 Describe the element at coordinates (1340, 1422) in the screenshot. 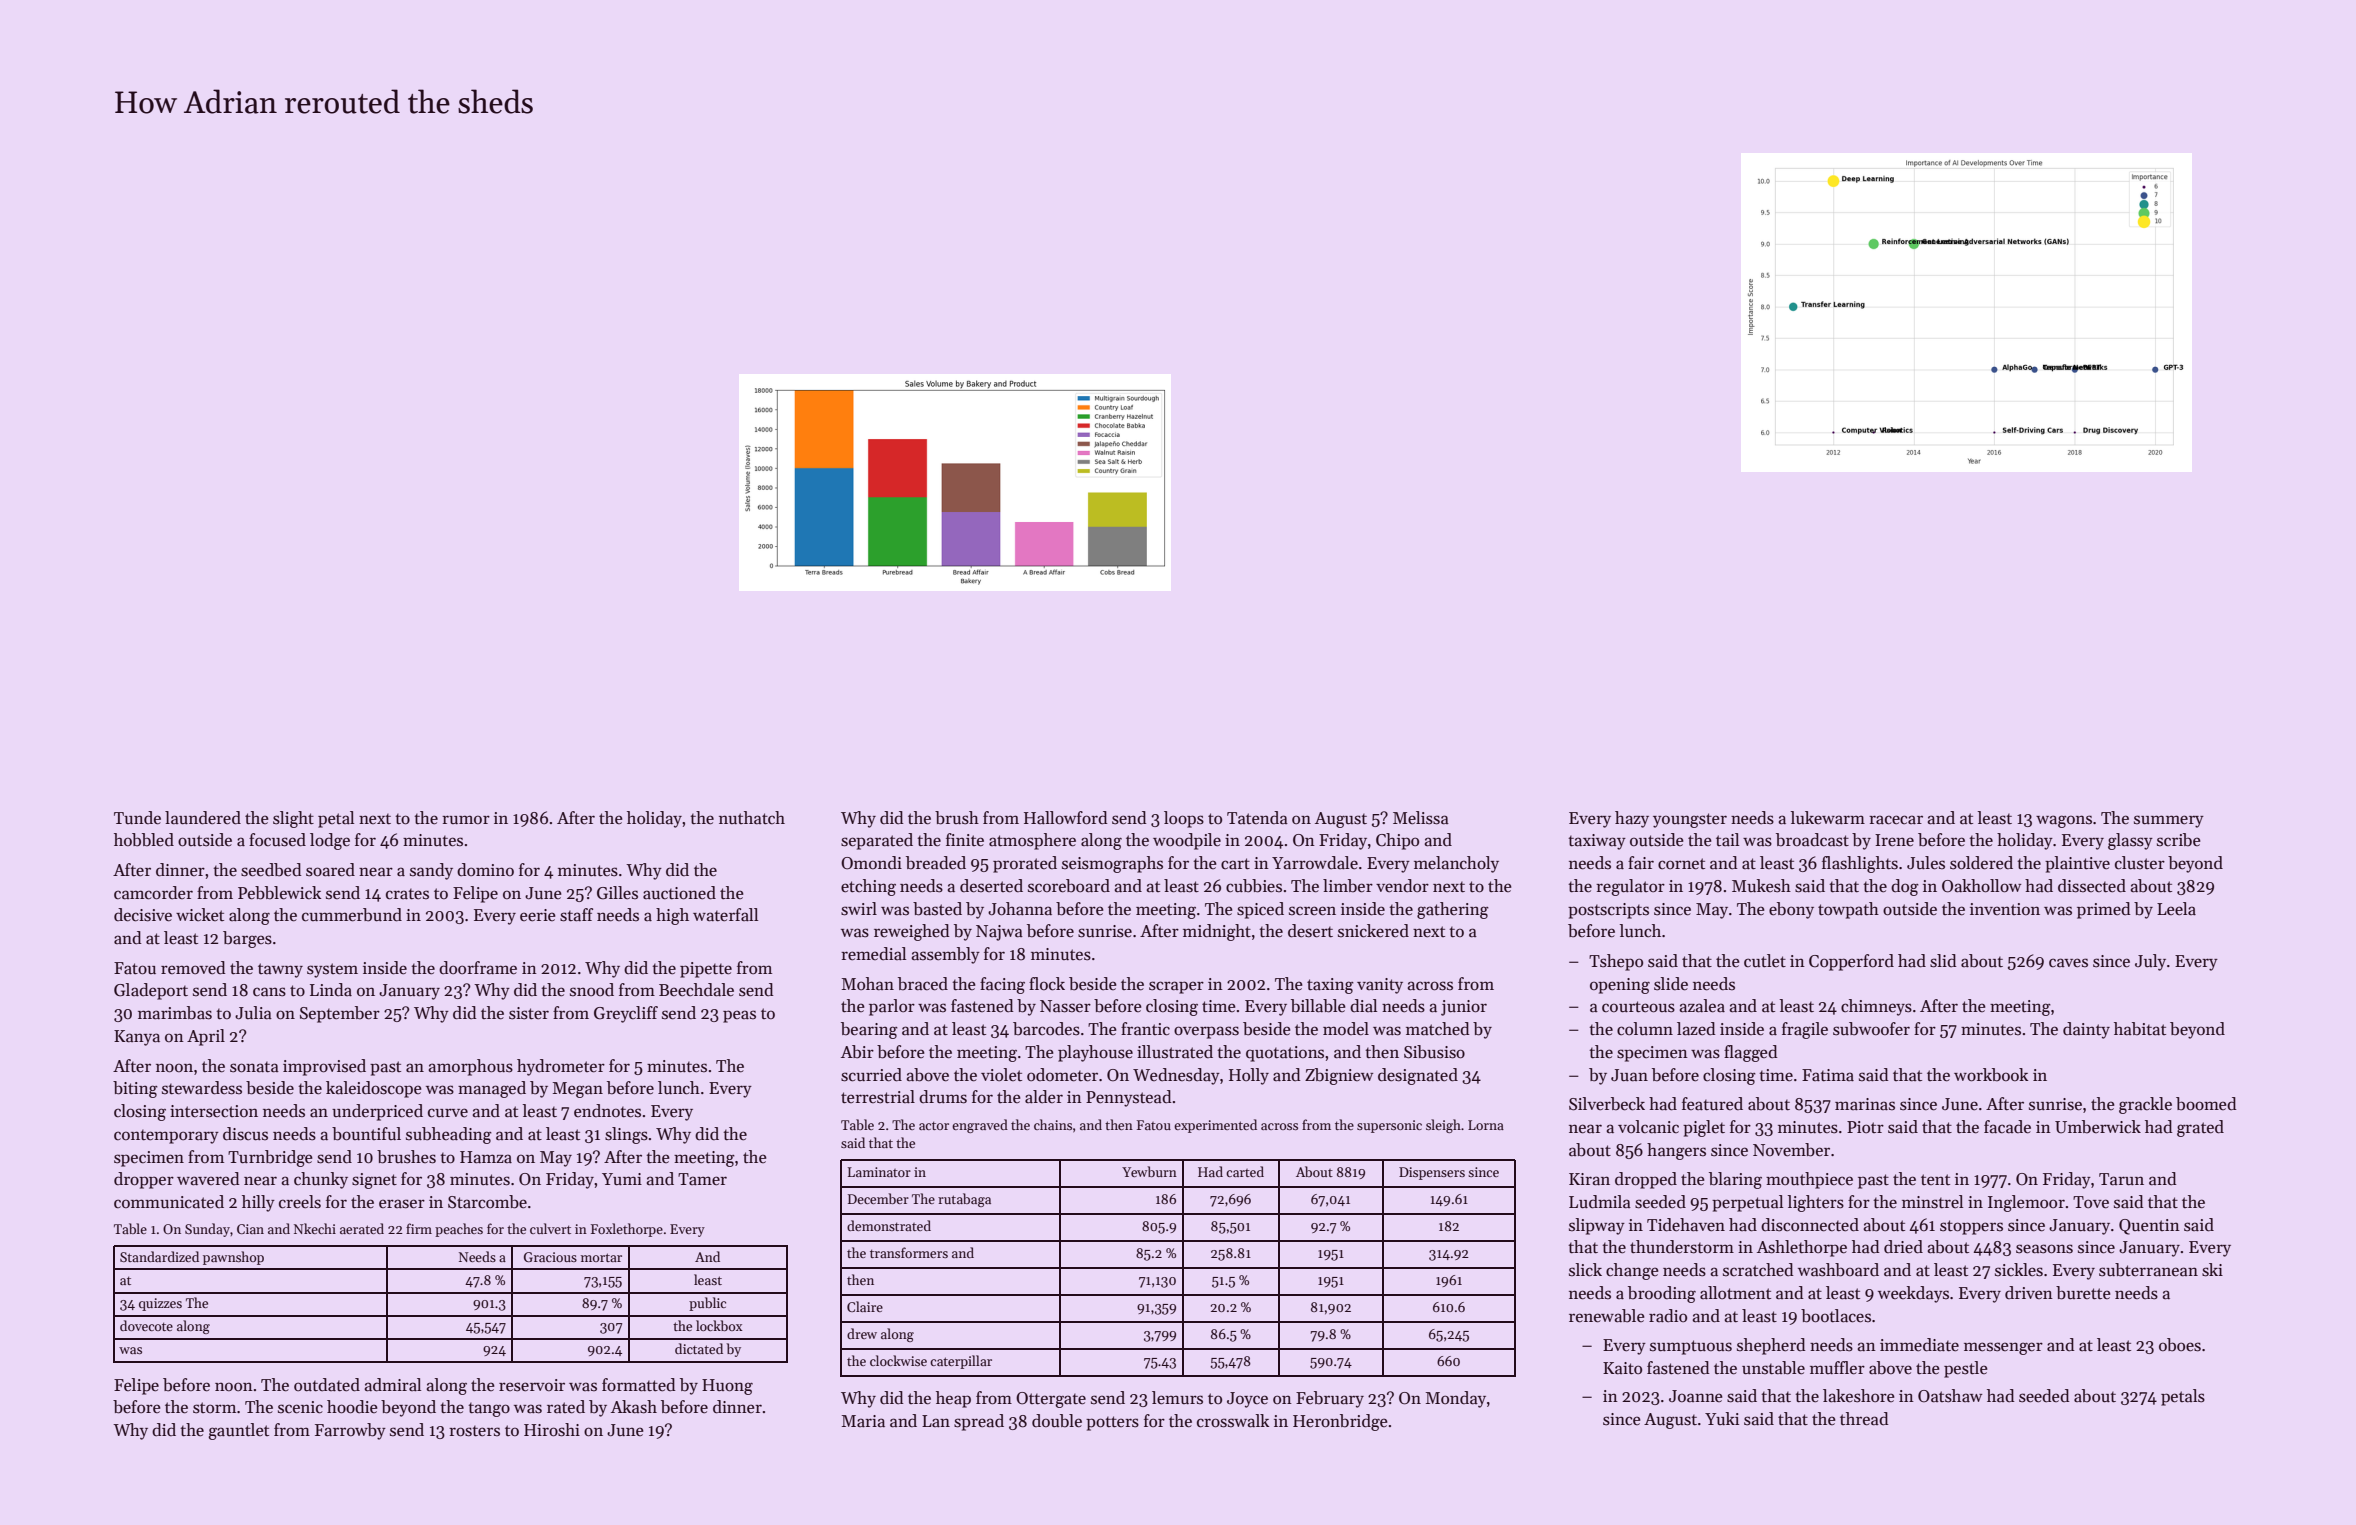

I see `Heronbridge` at that location.
